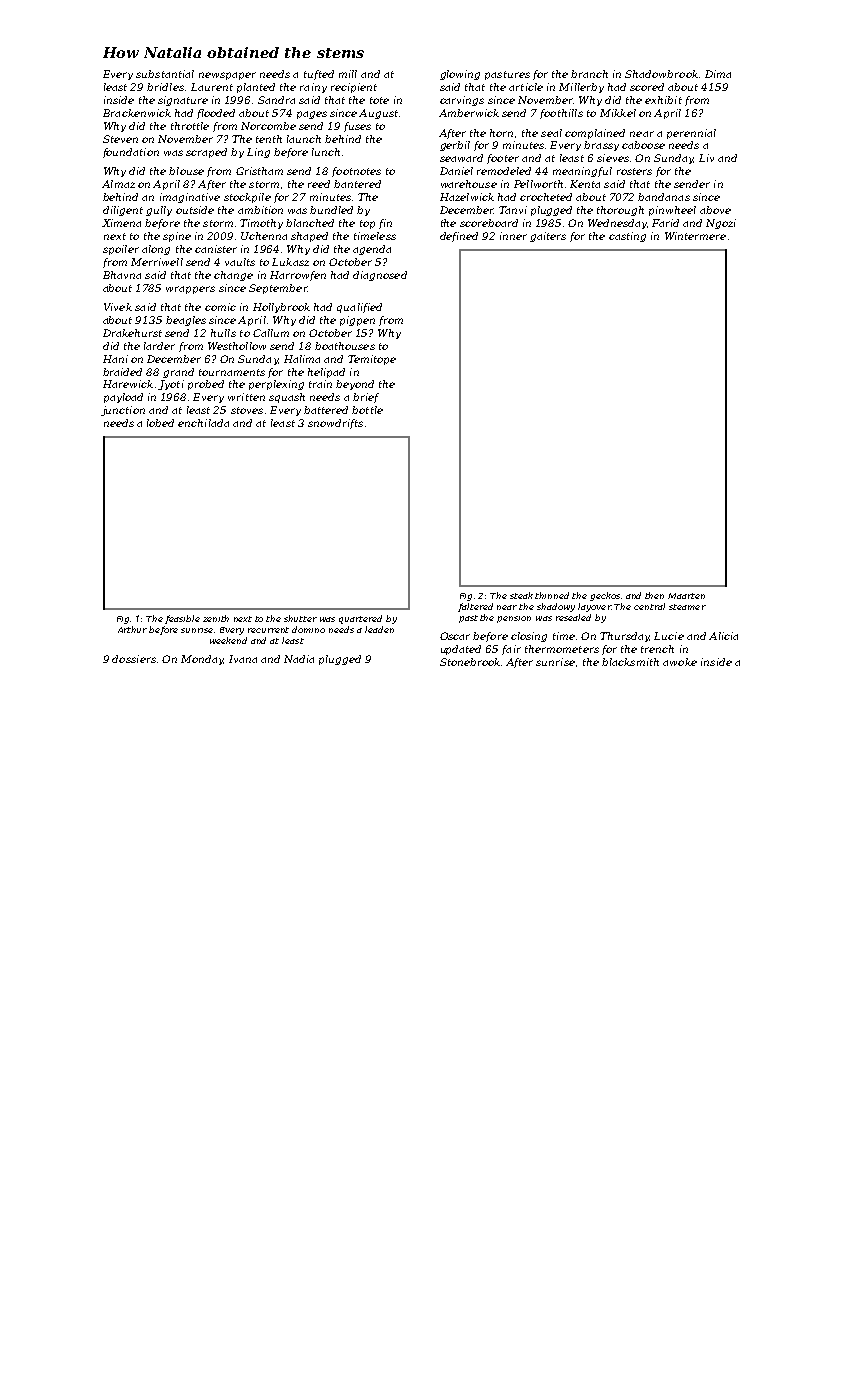  What do you see at coordinates (627, 237) in the image?
I see `casting` at bounding box center [627, 237].
